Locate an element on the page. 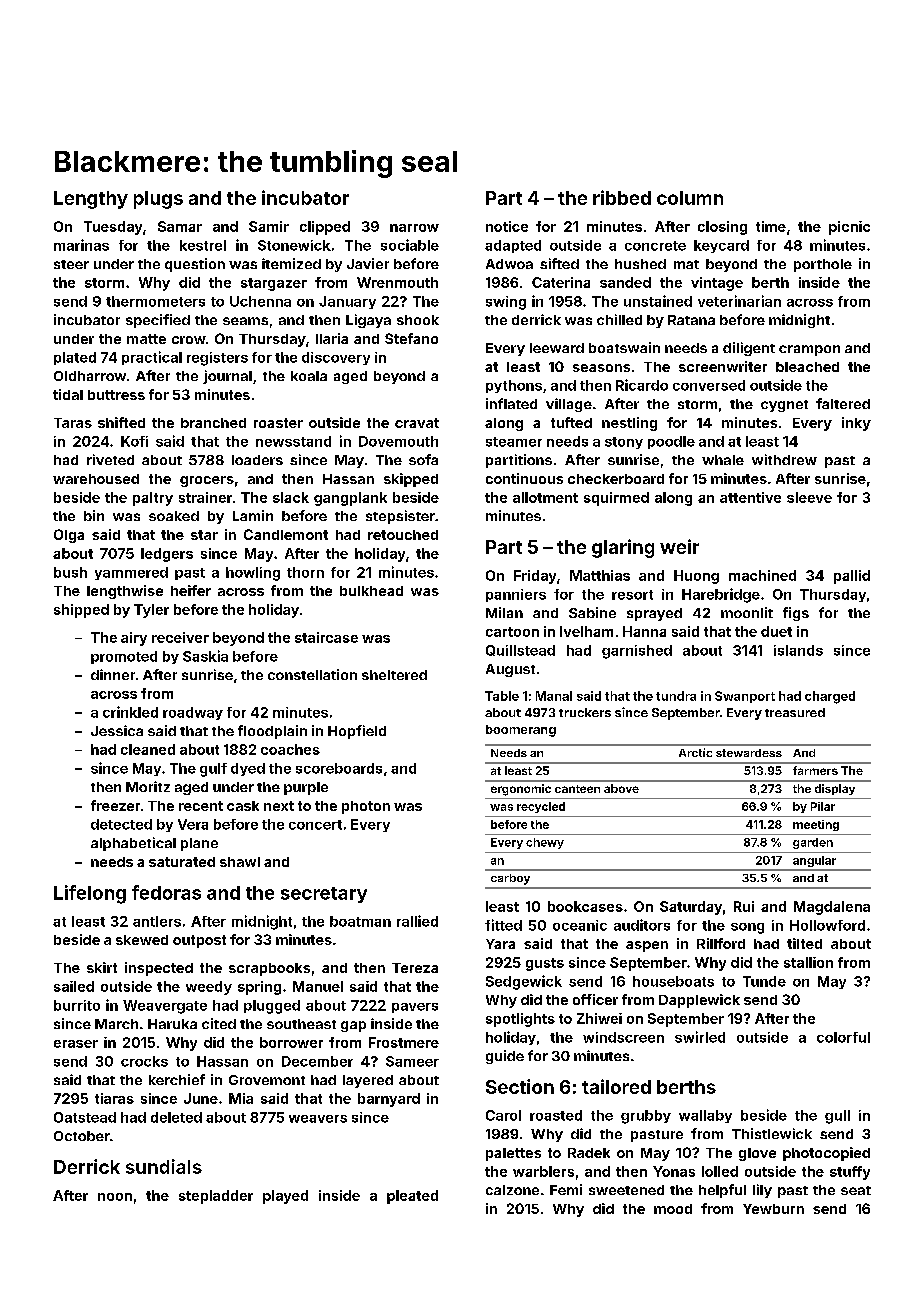 The height and width of the page is (1314, 924). stuffy is located at coordinates (850, 1173).
